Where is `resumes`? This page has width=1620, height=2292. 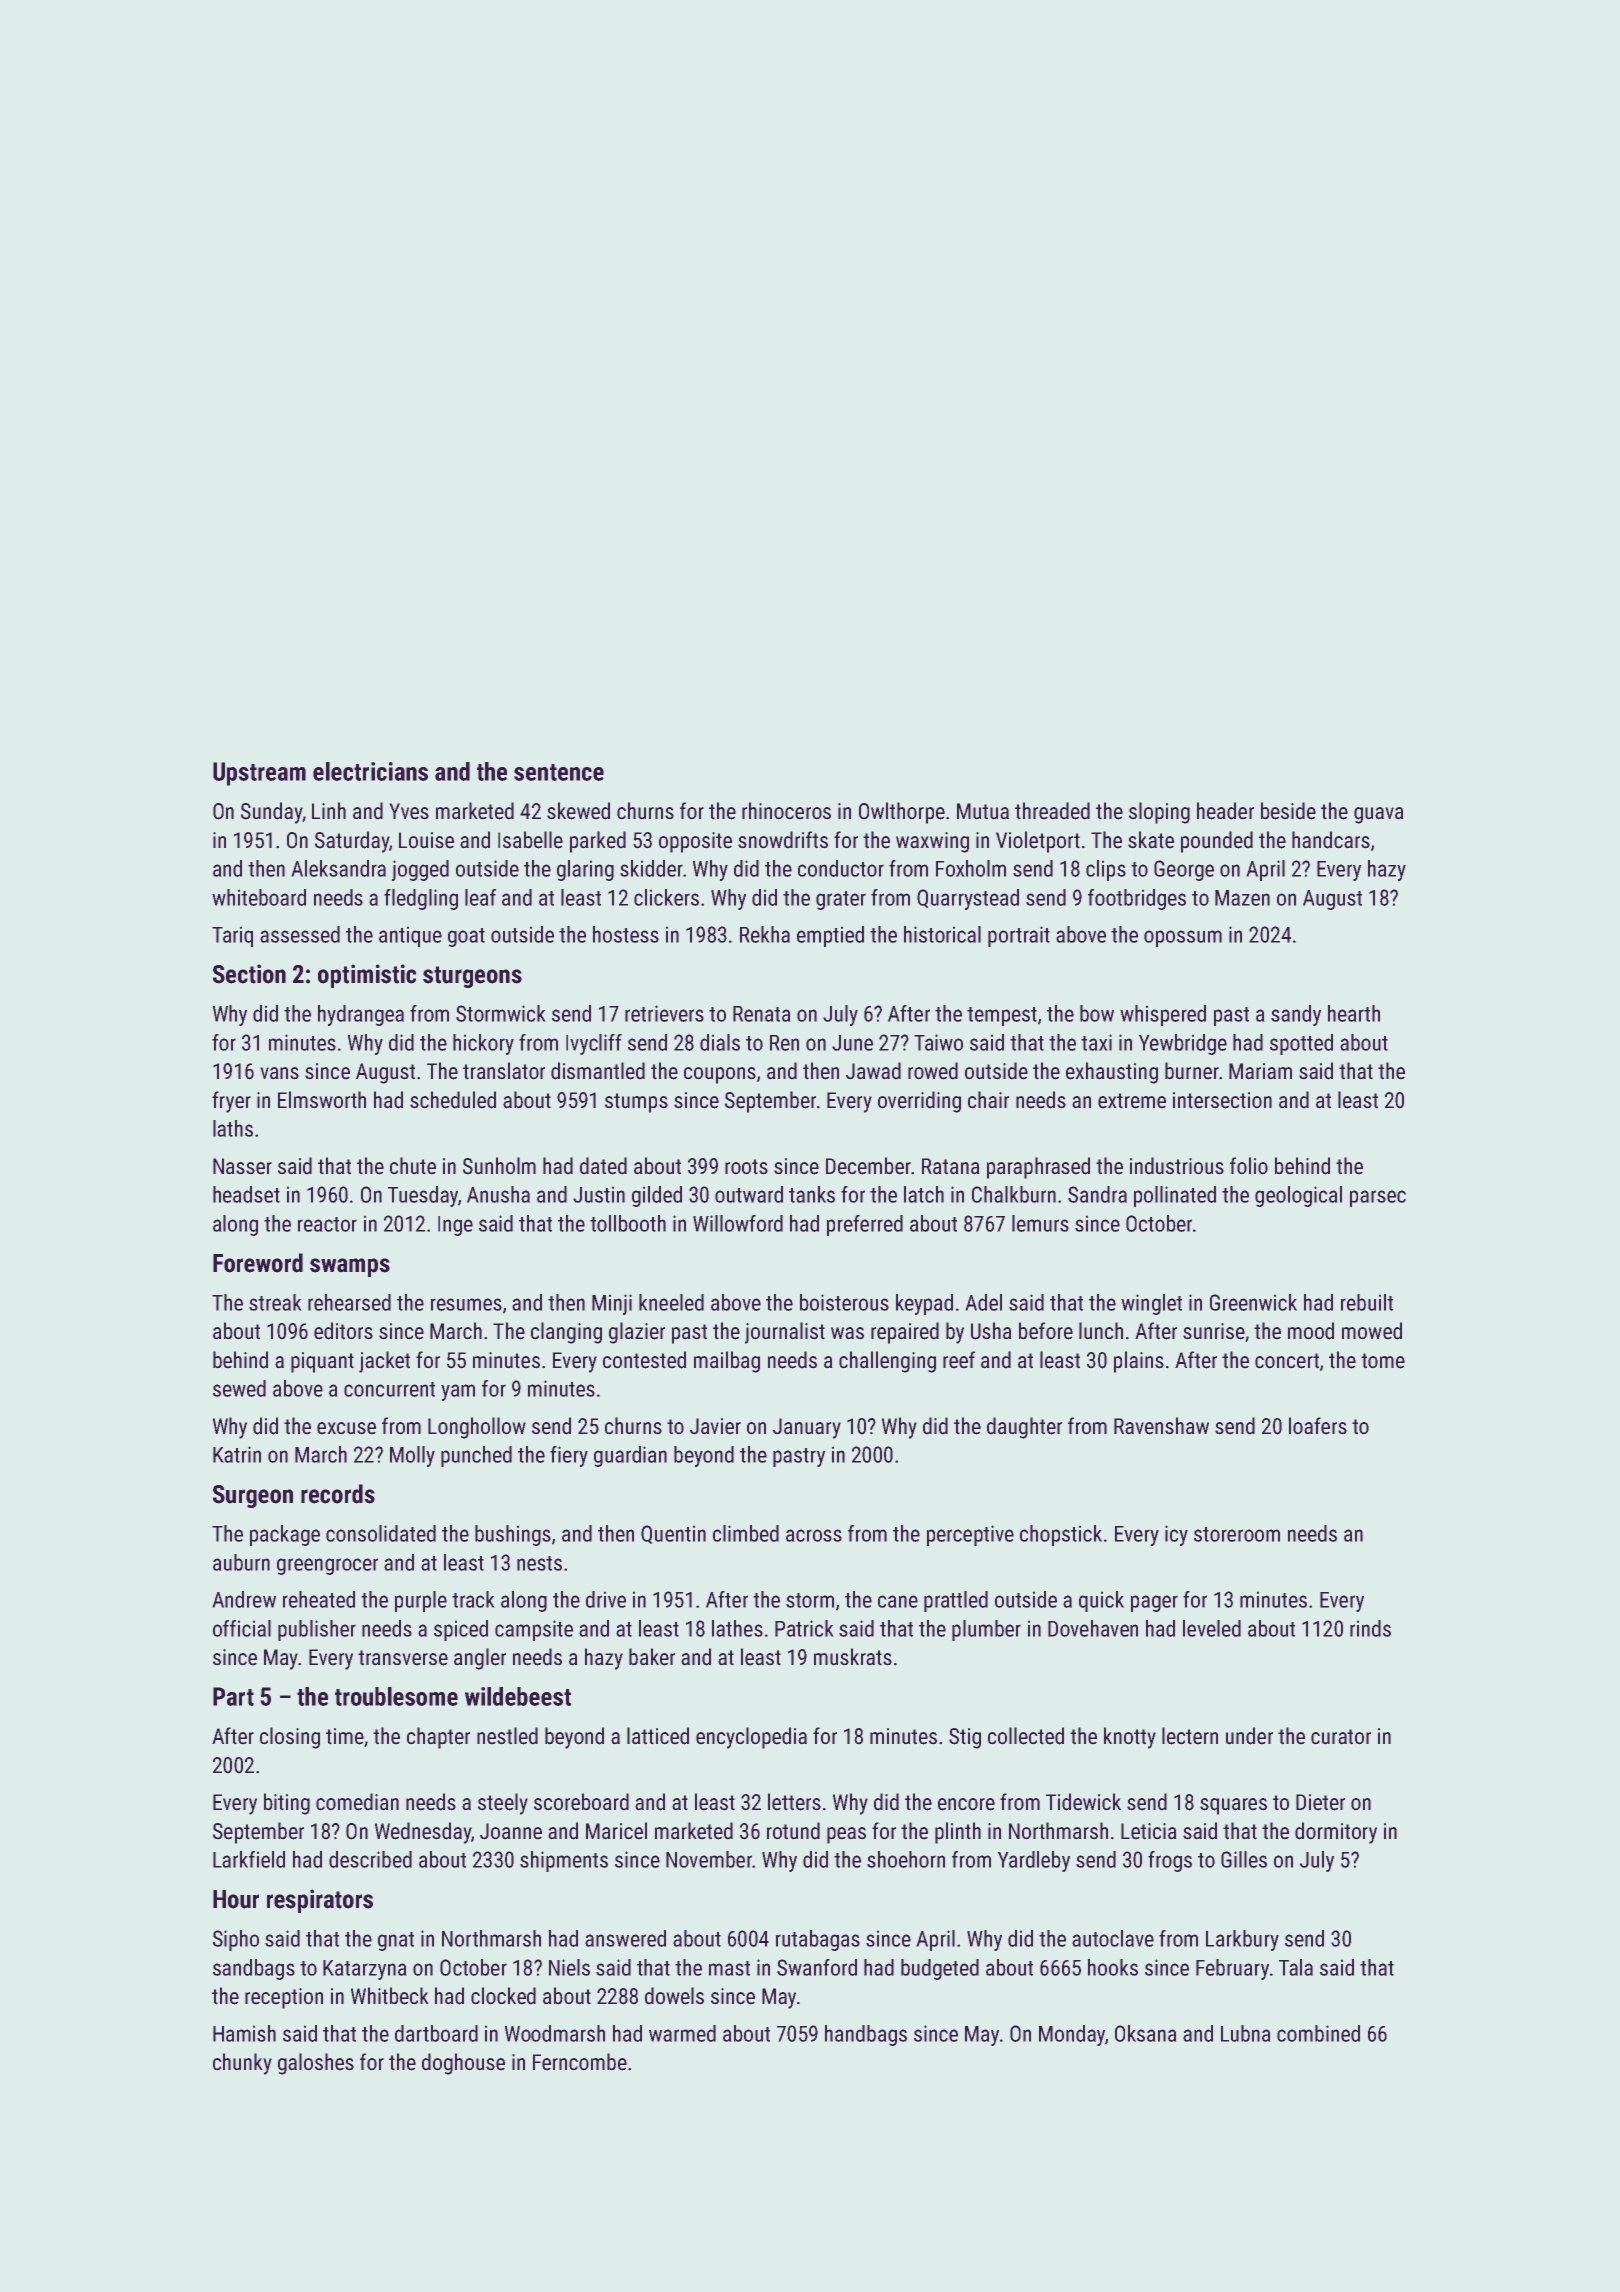 resumes is located at coordinates (466, 1304).
